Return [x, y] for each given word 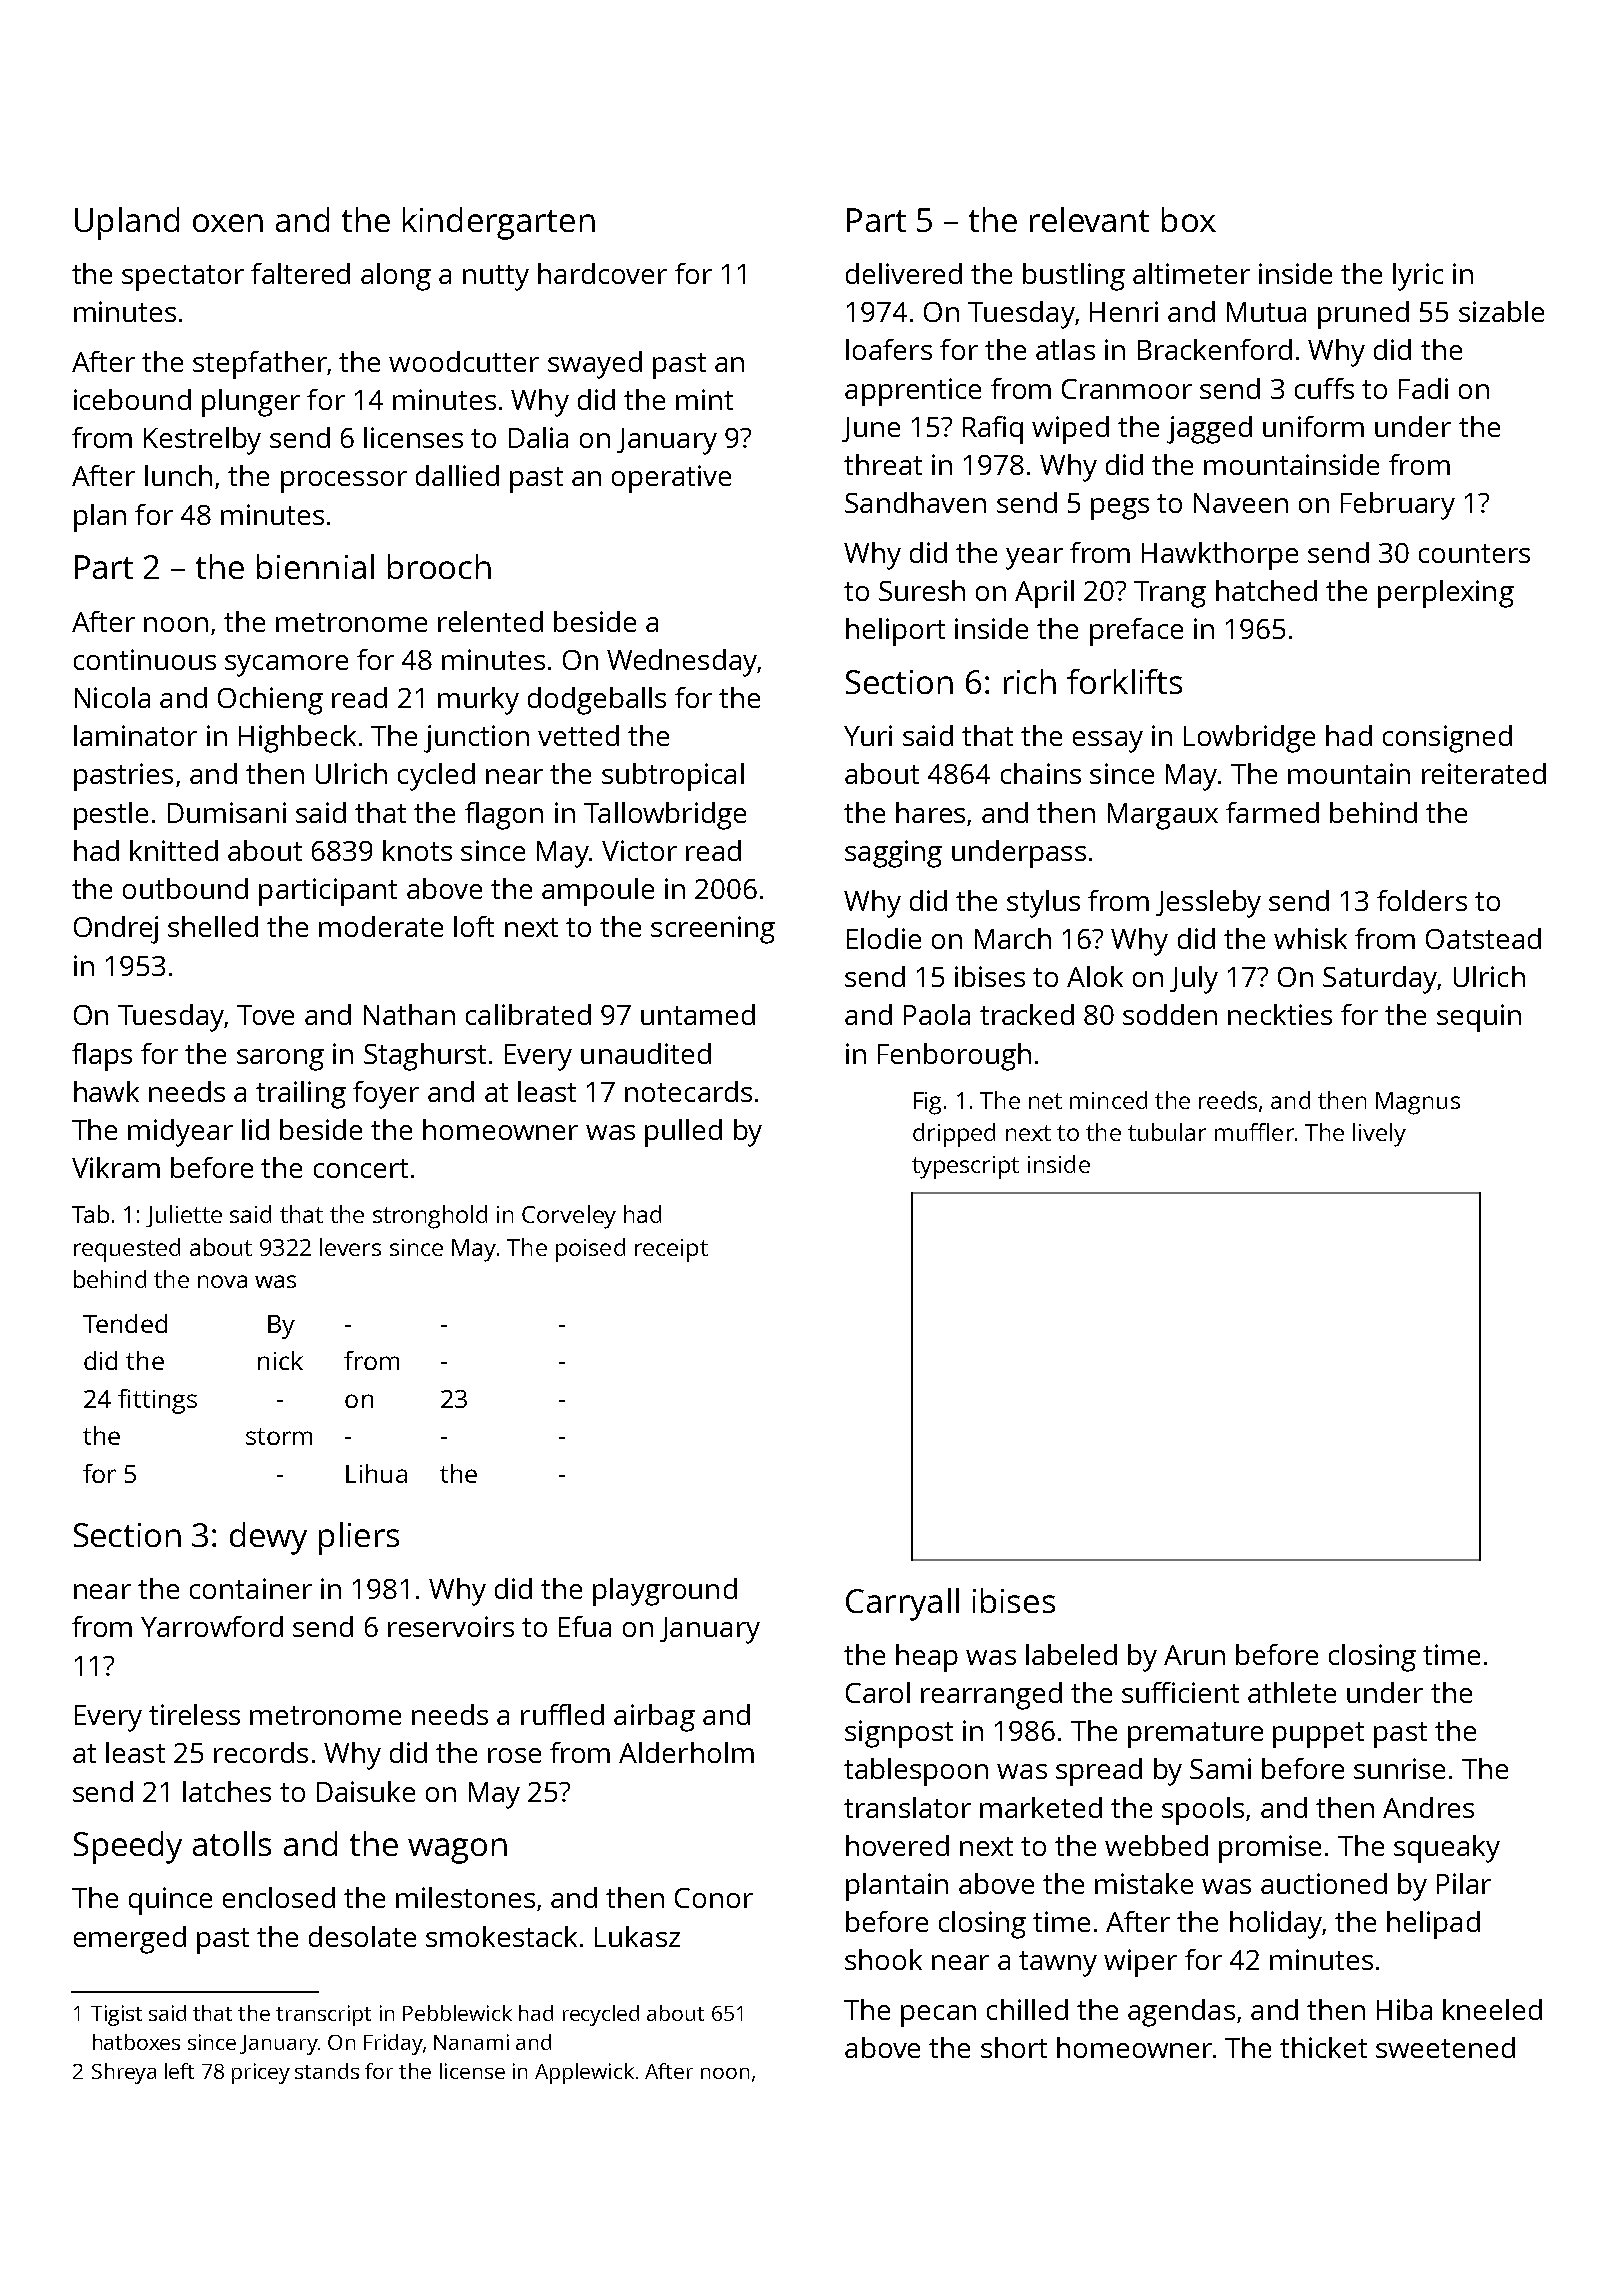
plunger [251, 403]
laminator [135, 735]
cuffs [1324, 388]
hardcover [602, 273]
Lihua [376, 1473]
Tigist [116, 2015]
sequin [1479, 1018]
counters [1474, 553]
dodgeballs [597, 701]
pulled [683, 1133]
